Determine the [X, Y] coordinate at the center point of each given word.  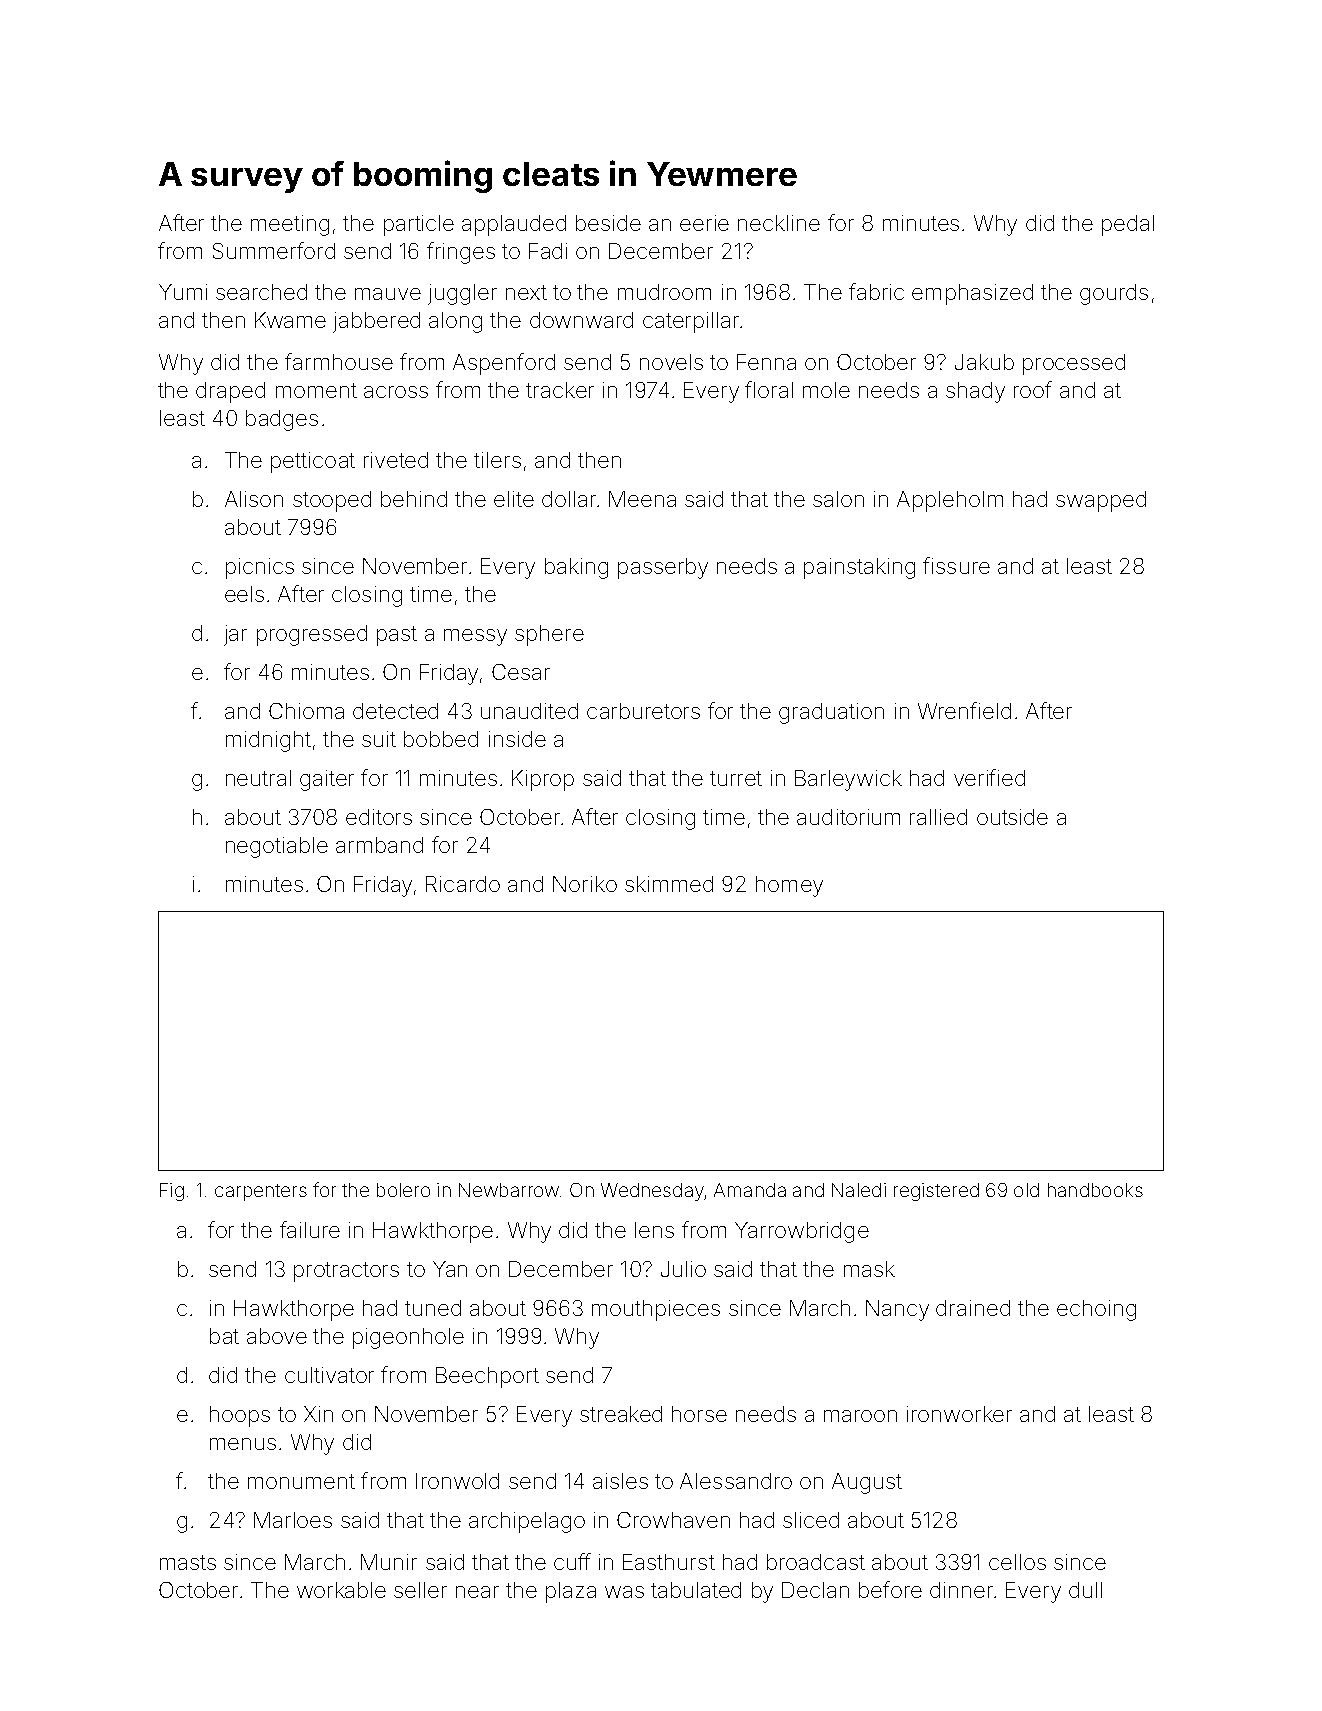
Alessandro [736, 1481]
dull [1085, 1590]
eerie [704, 223]
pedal [1128, 225]
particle [419, 225]
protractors [346, 1272]
